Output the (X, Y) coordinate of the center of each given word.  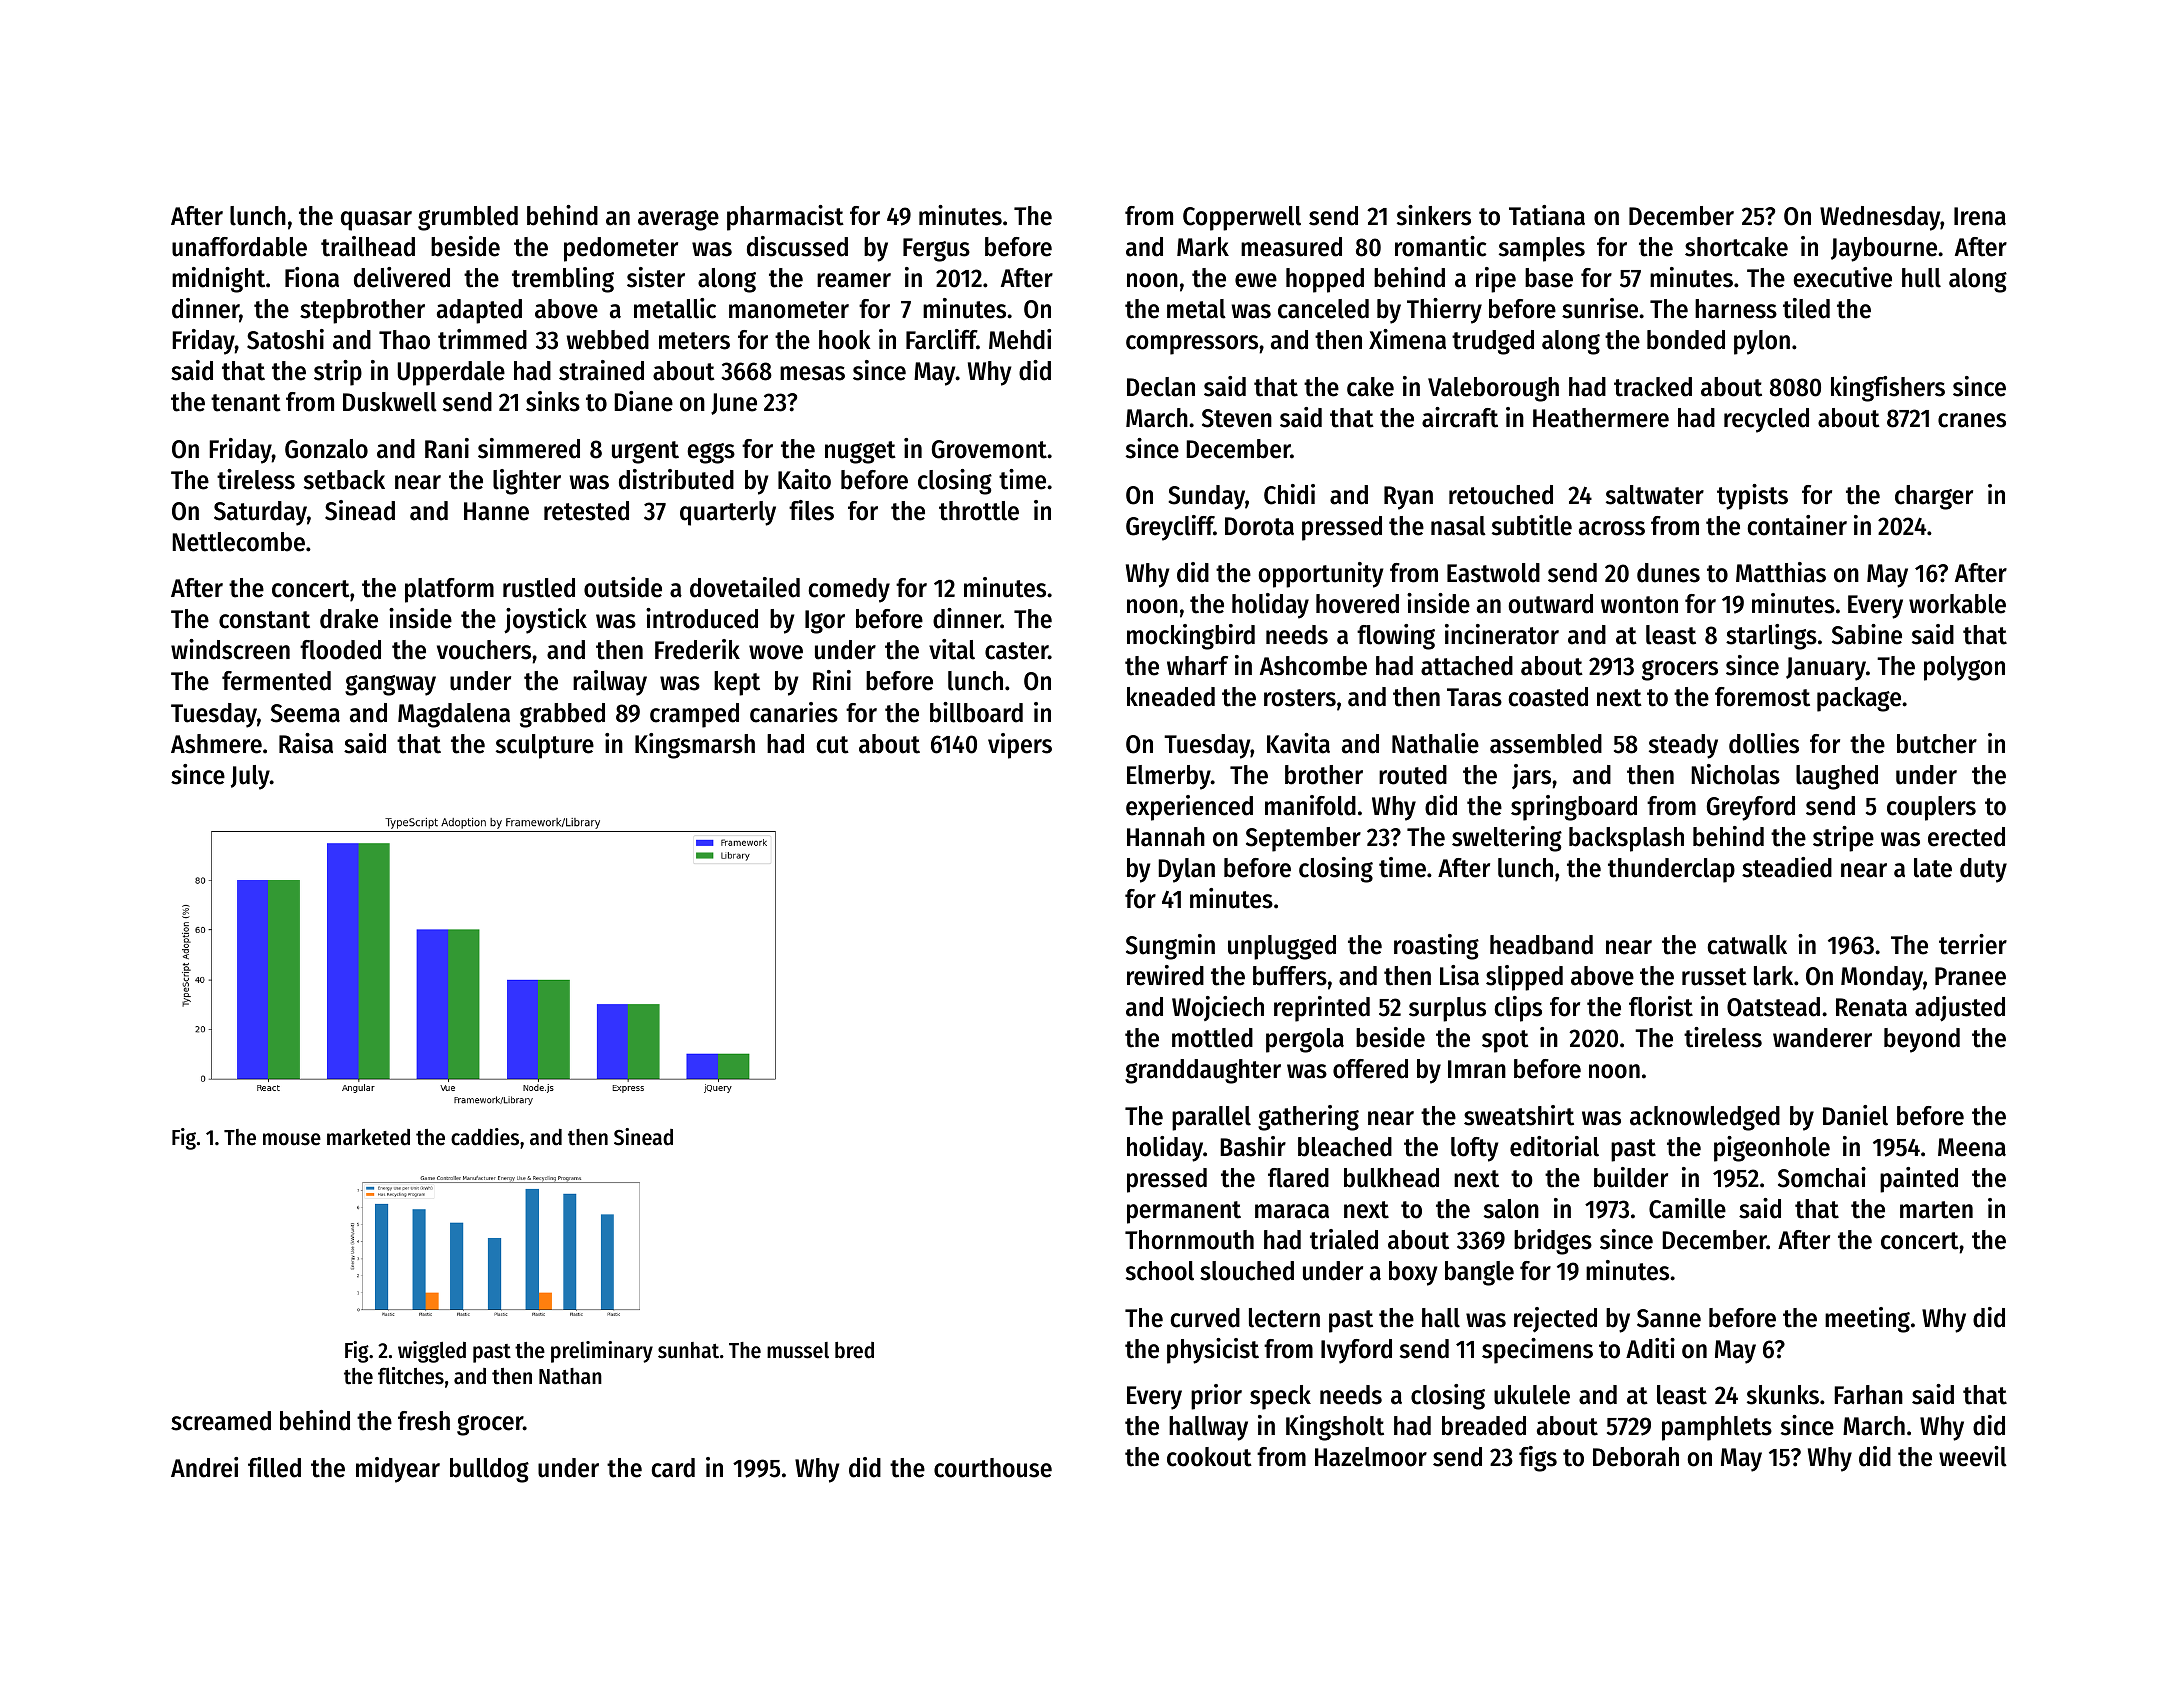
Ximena (1407, 339)
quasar (376, 221)
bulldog (489, 1470)
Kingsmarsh (695, 746)
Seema (305, 713)
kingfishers (1888, 389)
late (1933, 868)
